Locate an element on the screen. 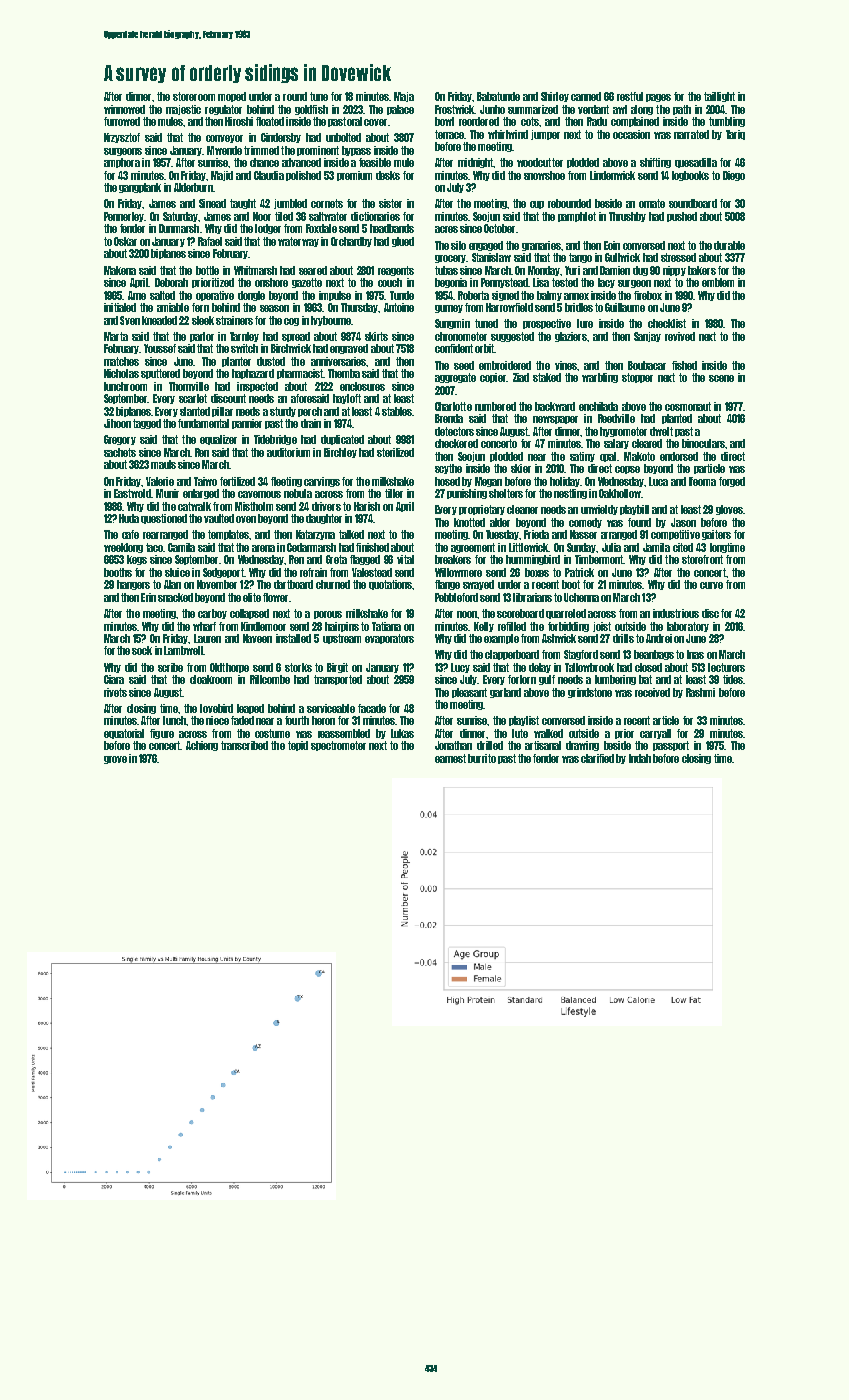 The image size is (849, 1400). tubas is located at coordinates (446, 270).
